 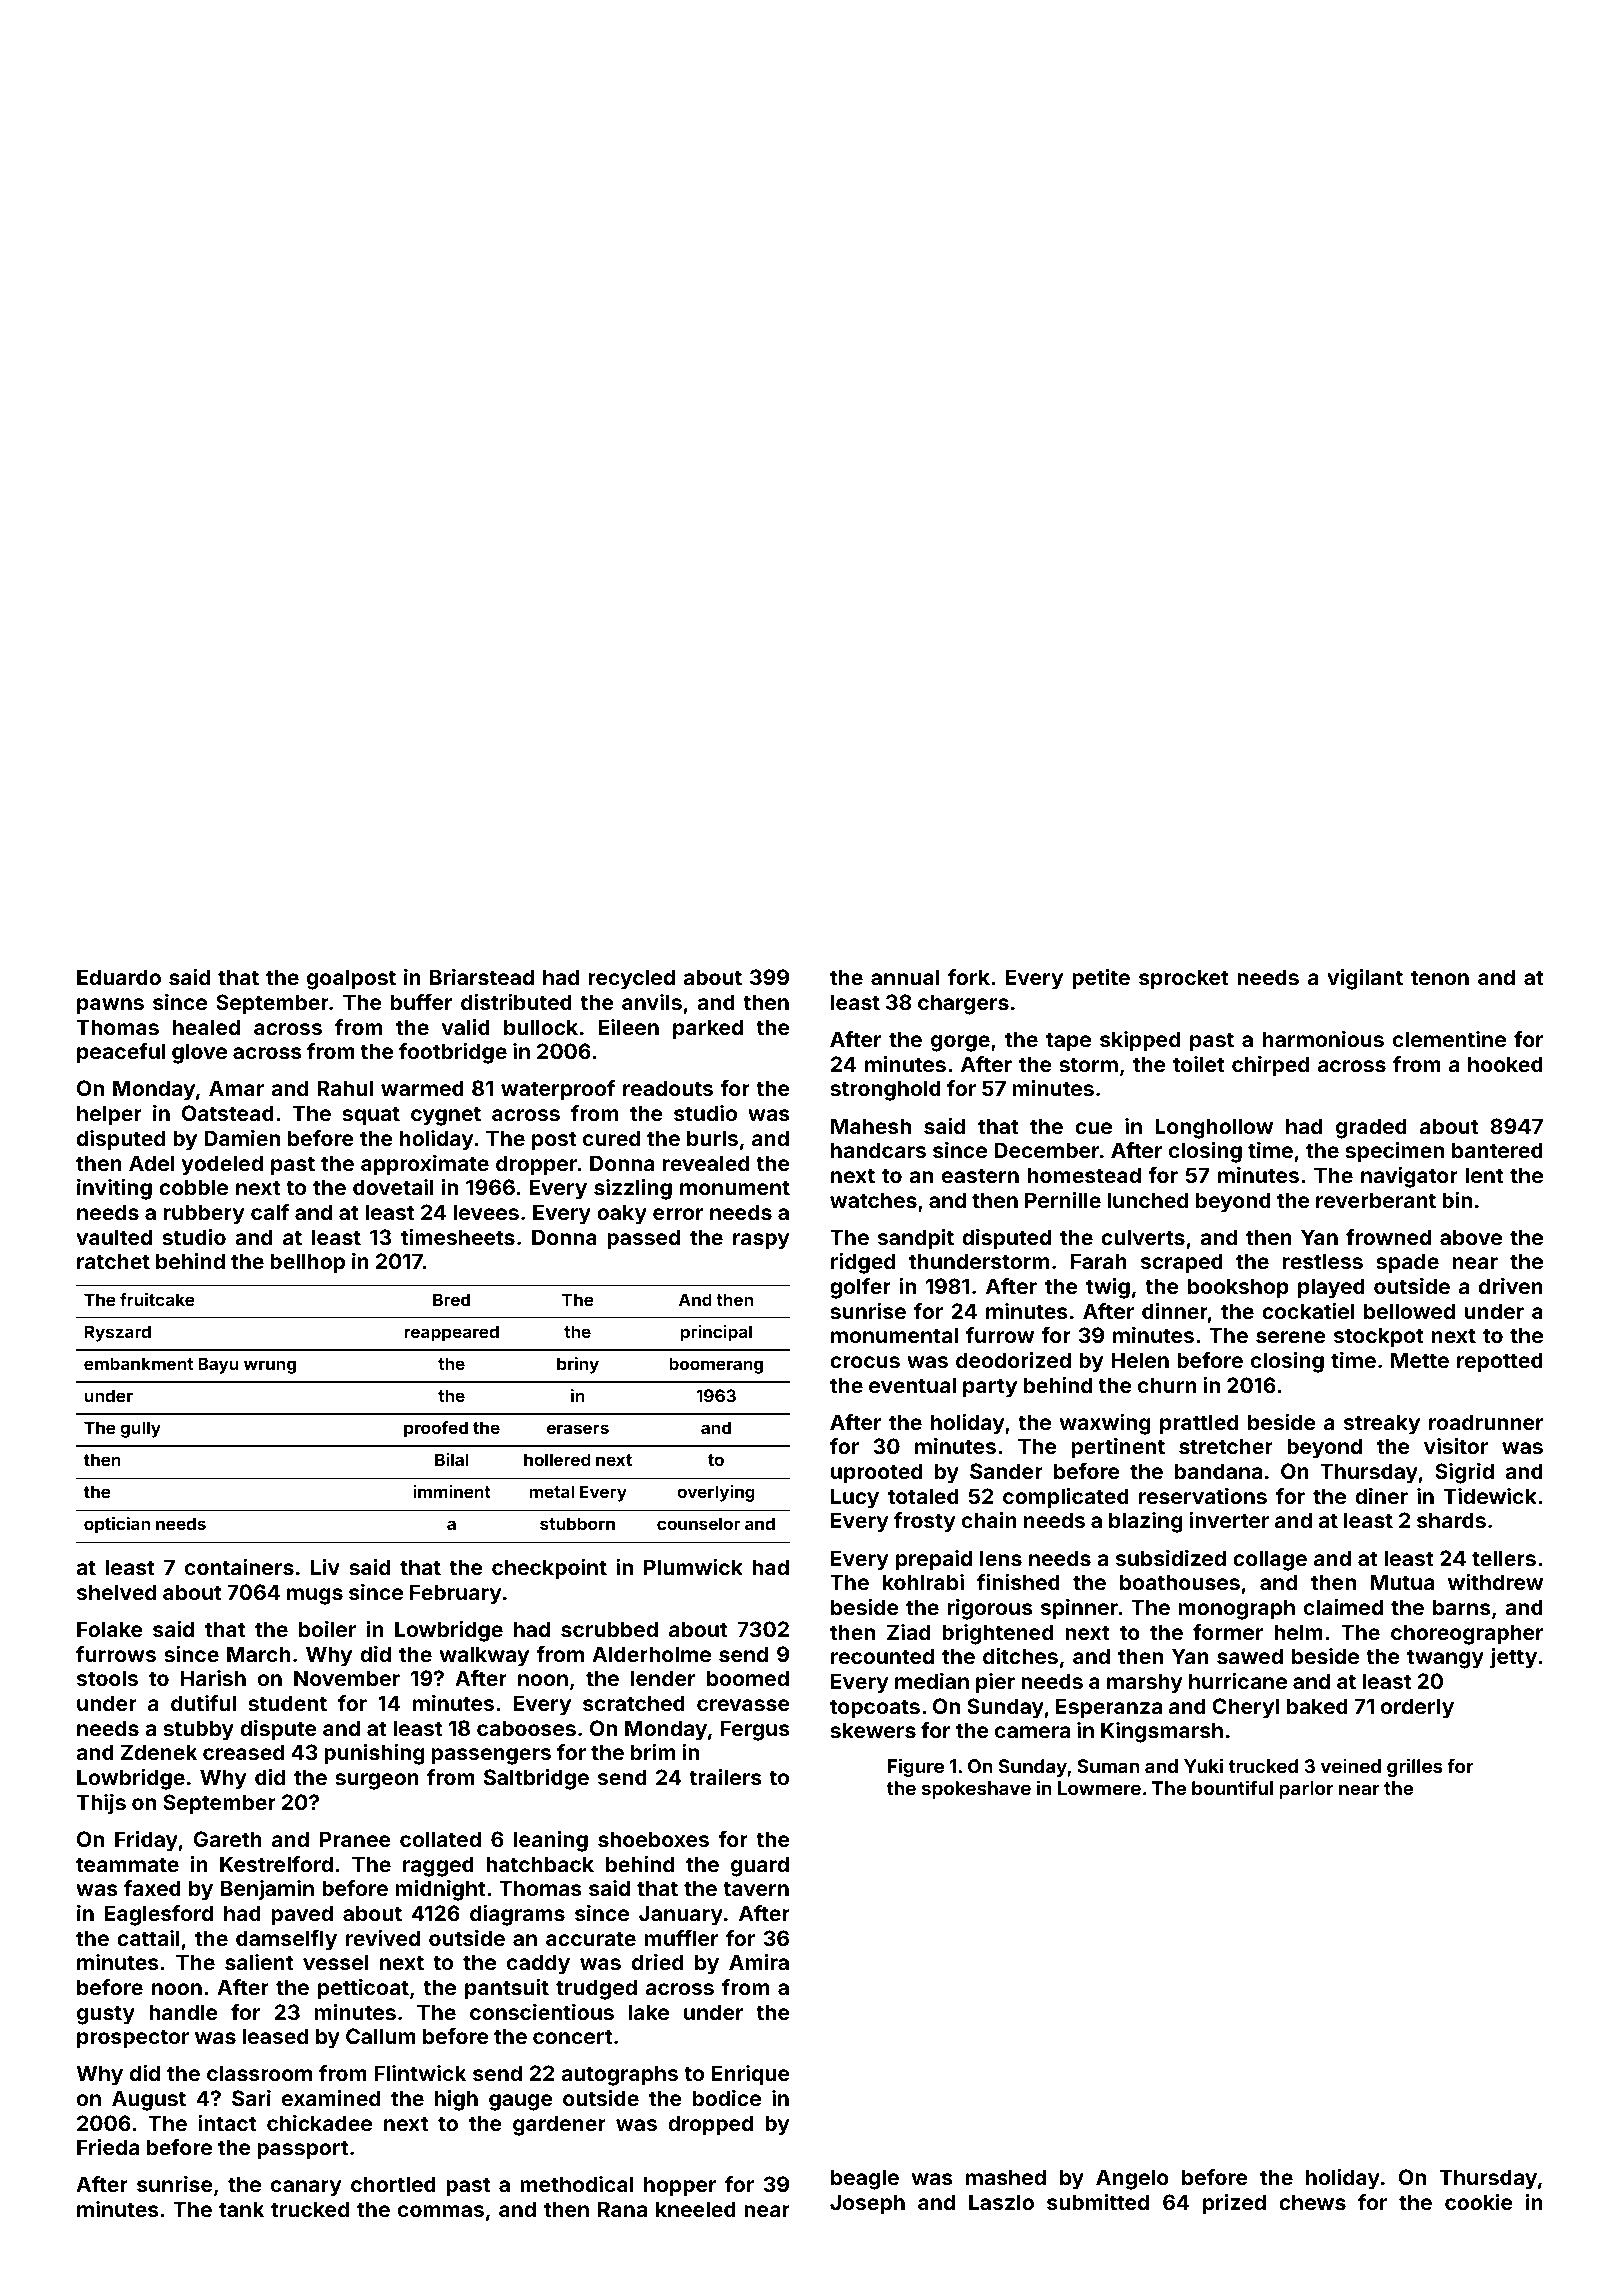 I want to click on classroom, so click(x=259, y=2073).
